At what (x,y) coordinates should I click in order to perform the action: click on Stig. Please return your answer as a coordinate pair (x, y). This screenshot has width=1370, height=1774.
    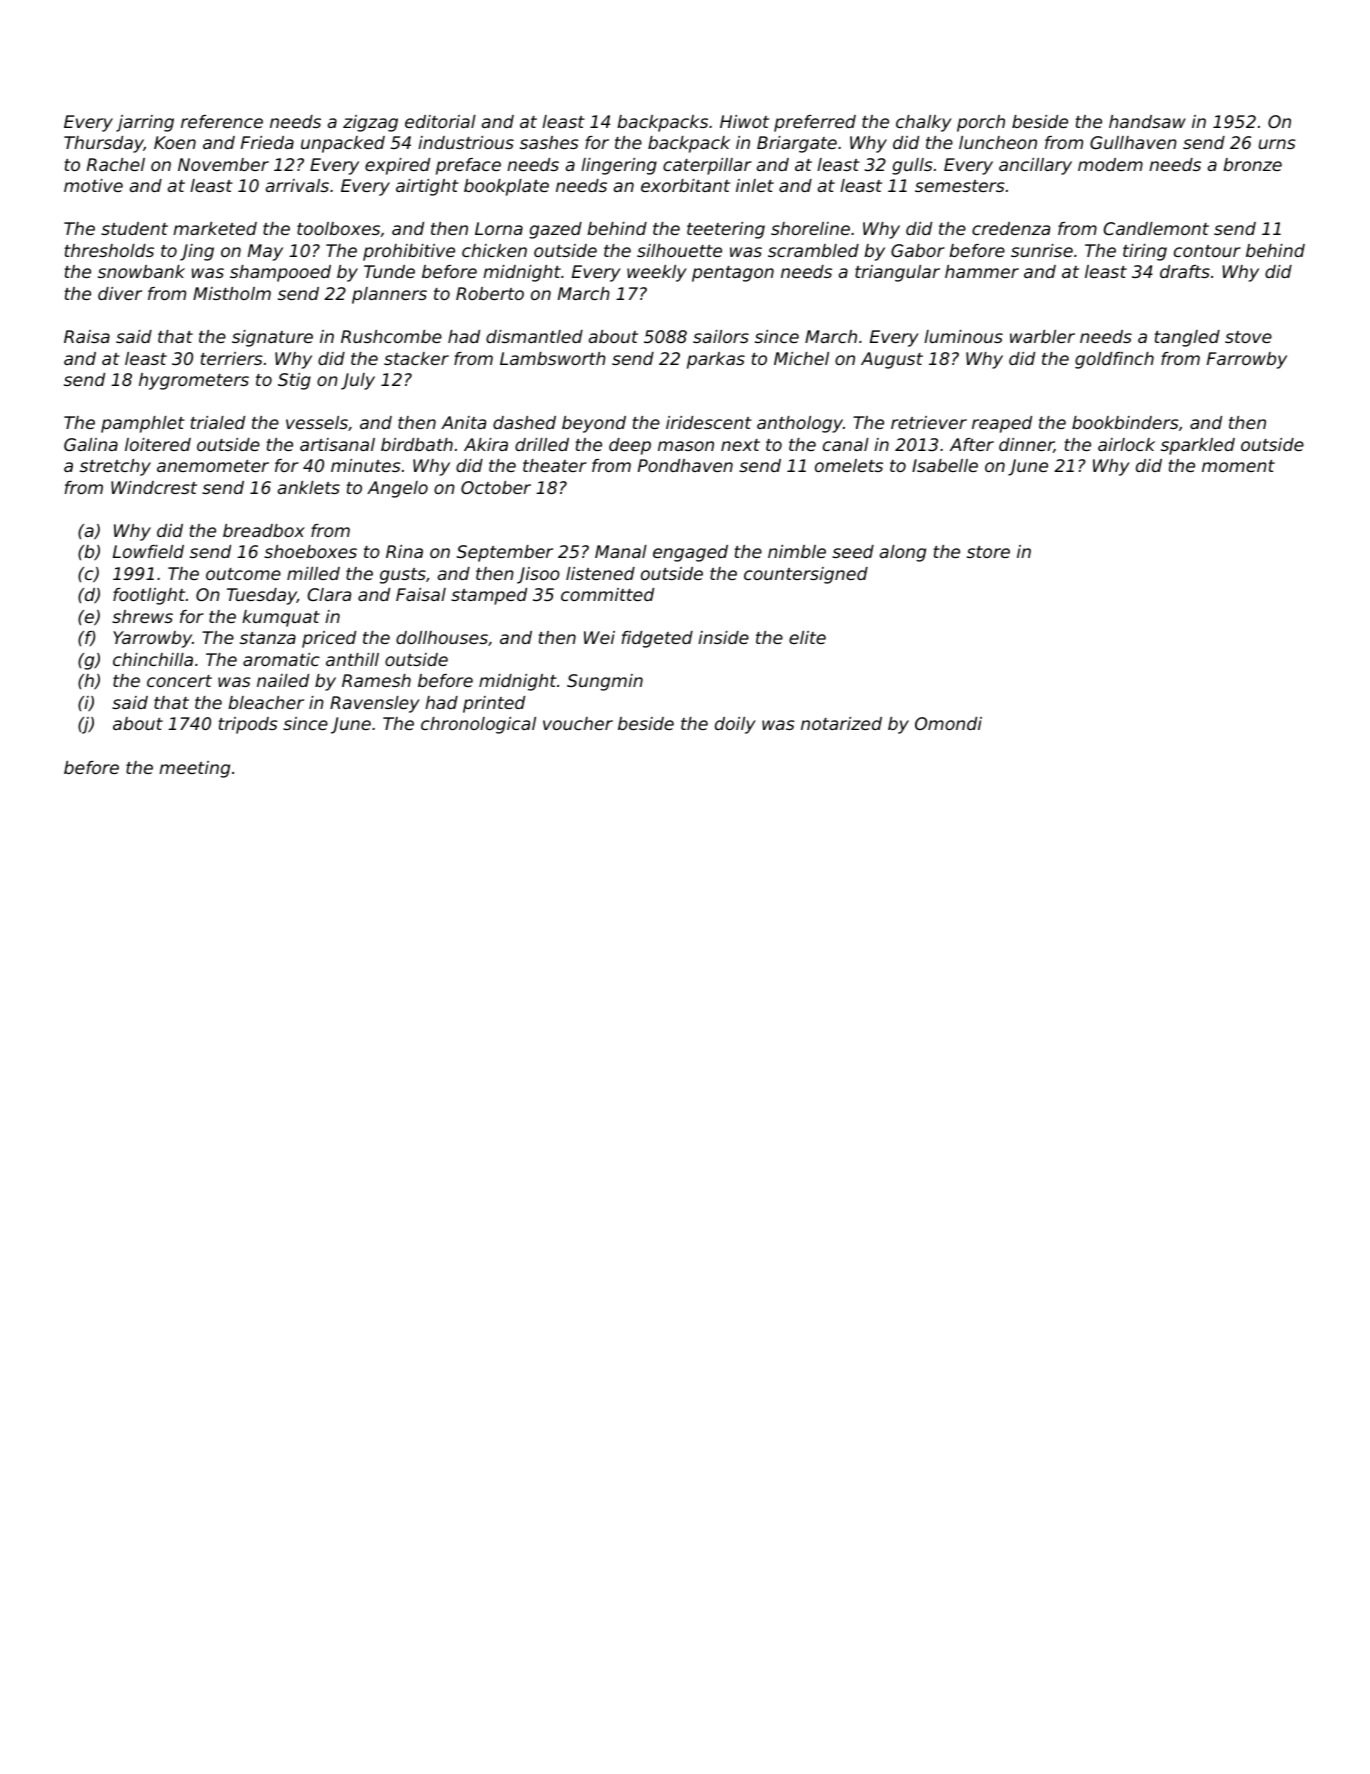
    Looking at the image, I should click on (294, 381).
